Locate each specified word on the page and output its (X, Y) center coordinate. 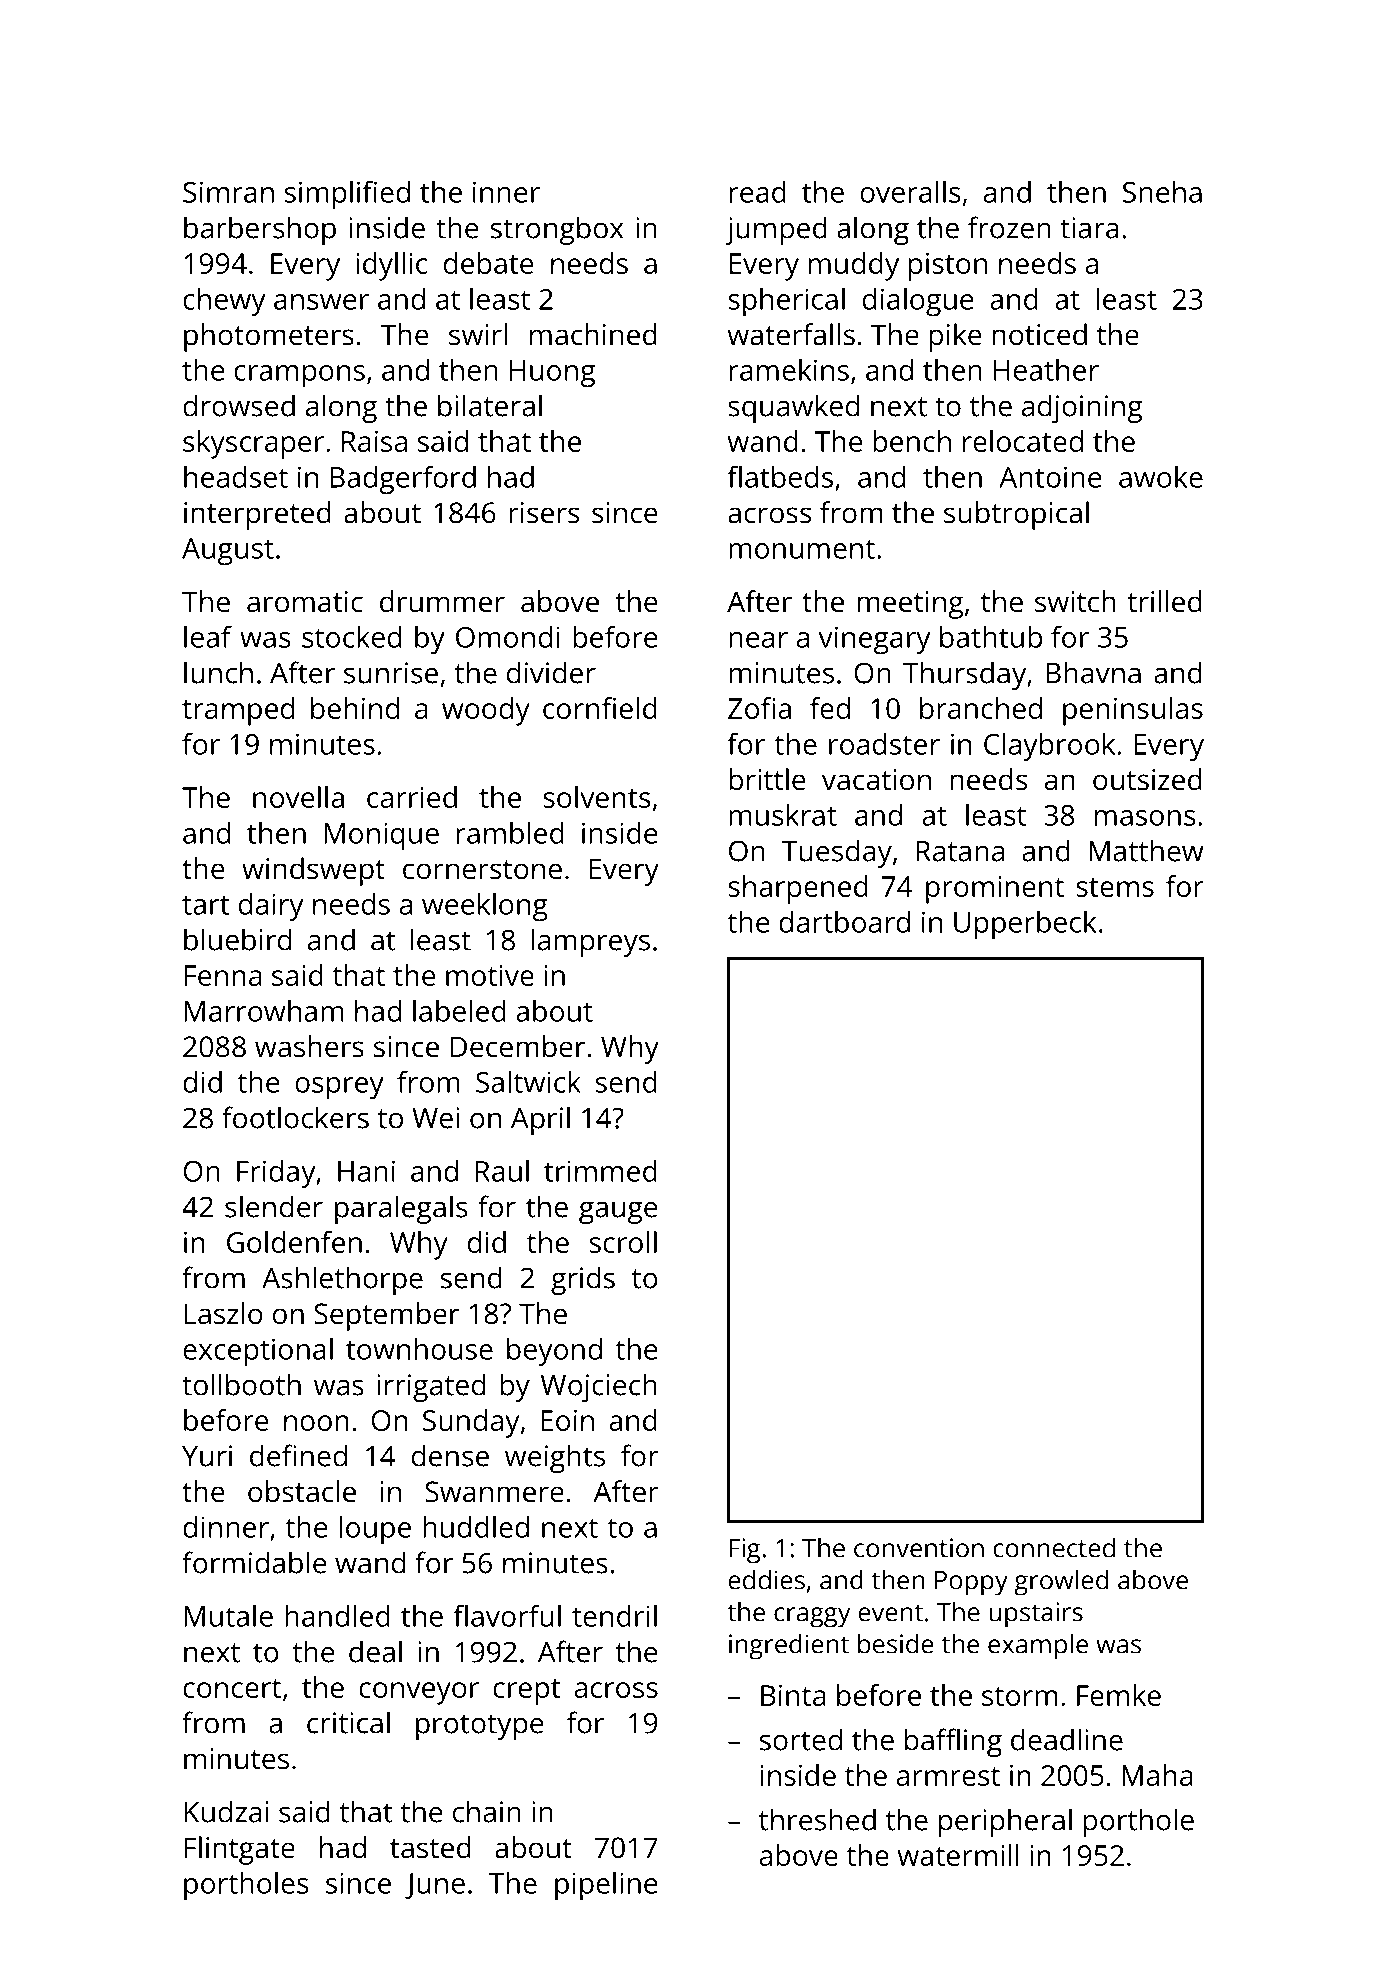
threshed (817, 1819)
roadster (884, 744)
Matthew (1146, 850)
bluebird (237, 939)
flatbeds (780, 476)
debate (488, 263)
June (435, 1886)
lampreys (590, 942)
